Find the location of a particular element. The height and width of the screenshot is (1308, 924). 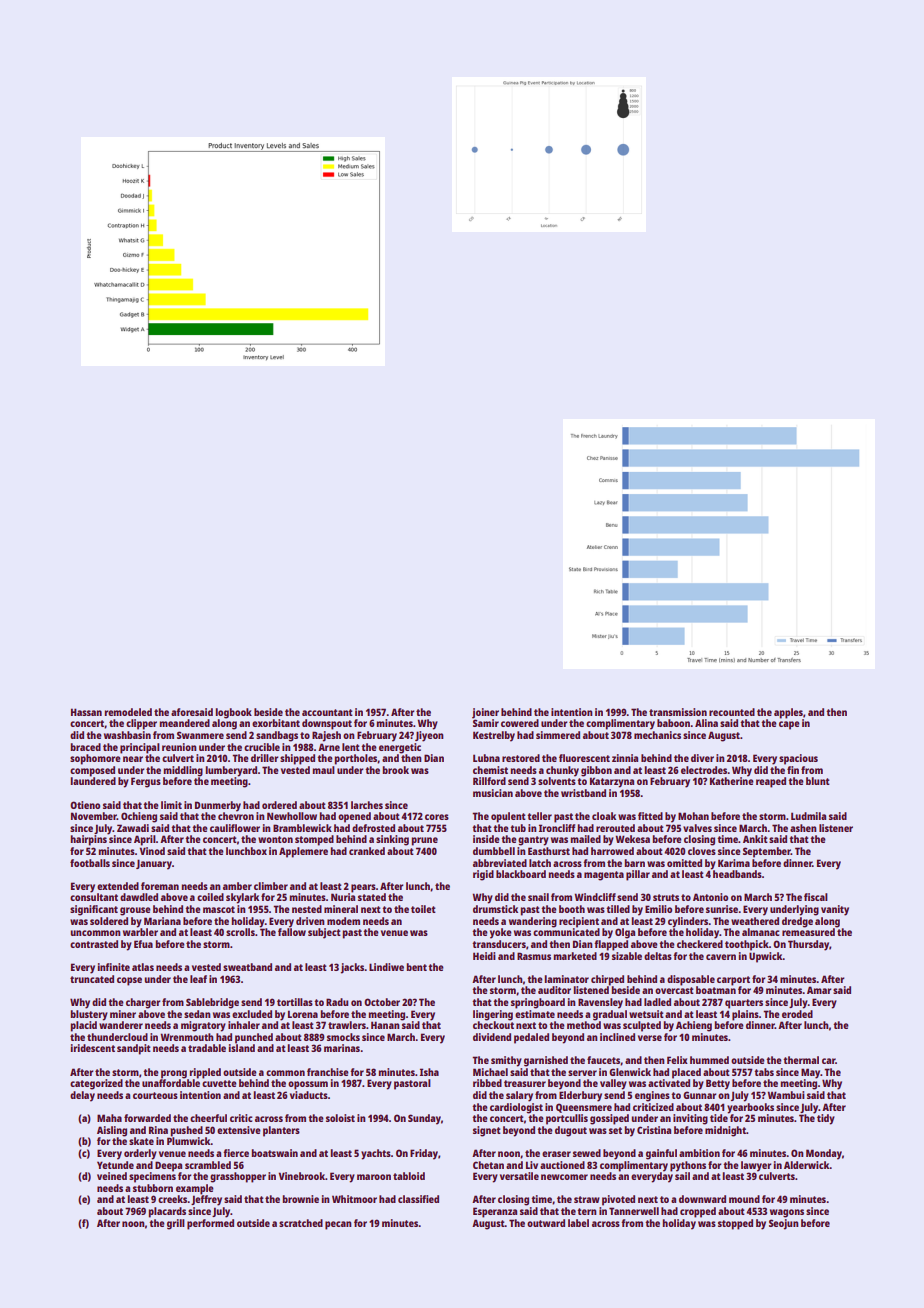

sinking is located at coordinates (392, 840).
